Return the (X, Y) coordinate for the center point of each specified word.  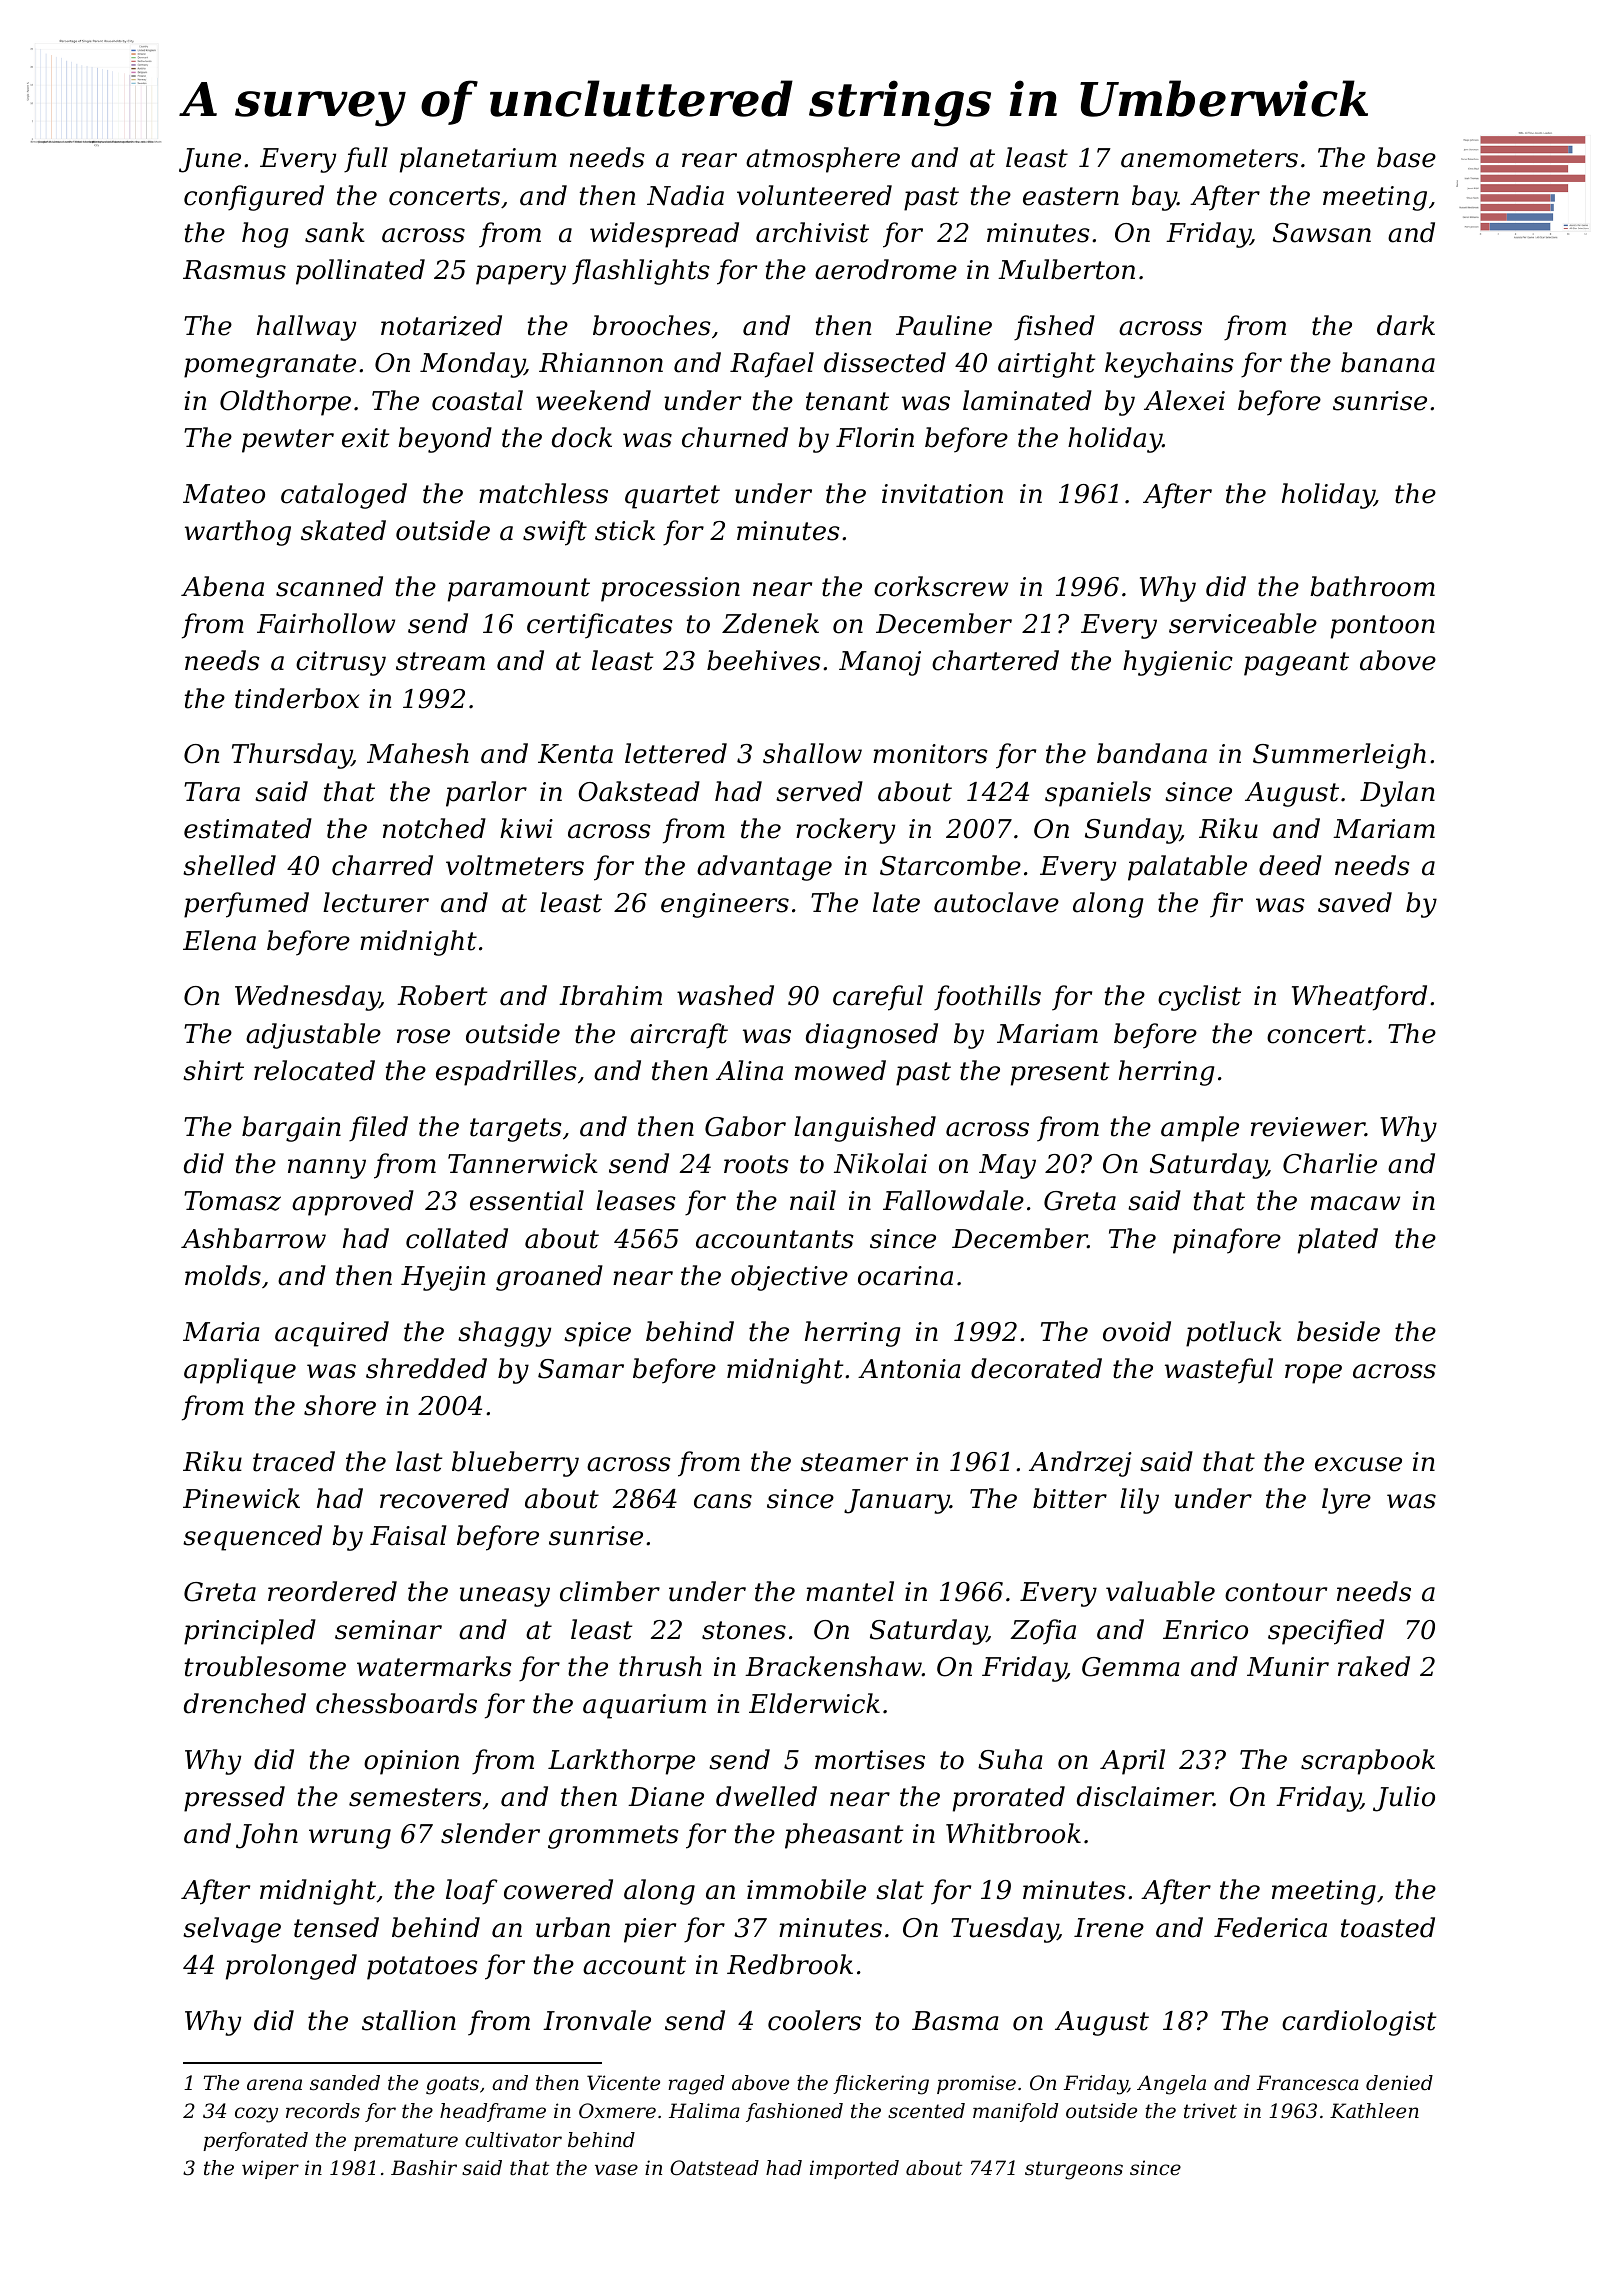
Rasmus (234, 270)
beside (1338, 1331)
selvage (232, 1930)
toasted (1388, 1927)
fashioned (794, 2112)
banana (1388, 362)
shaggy (504, 1334)
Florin (875, 437)
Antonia (909, 1369)
